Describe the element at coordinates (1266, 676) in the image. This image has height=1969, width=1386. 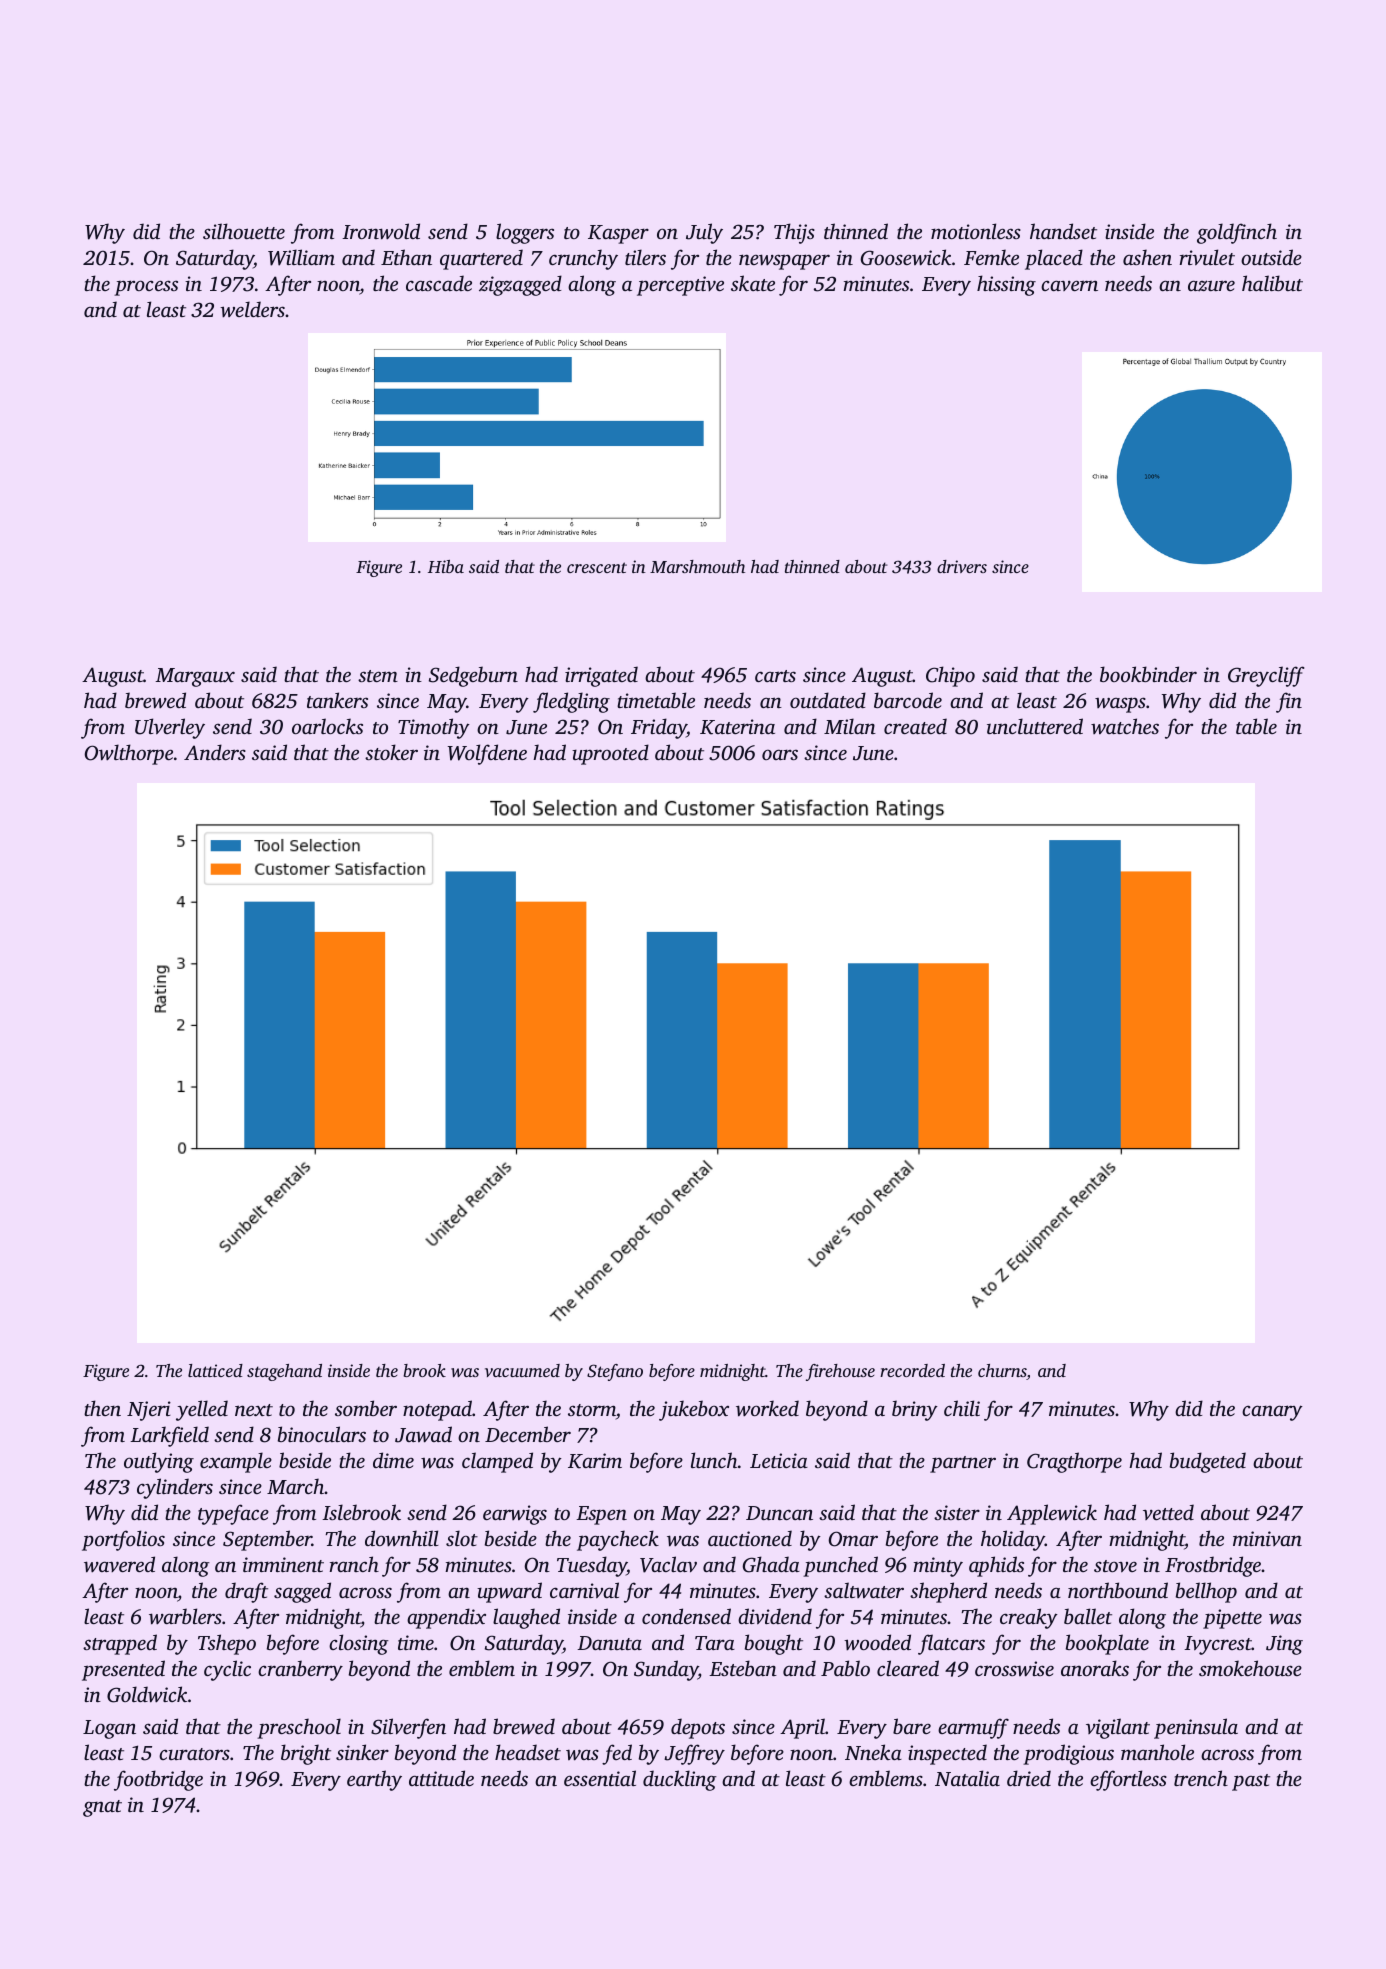
I see `Greycliff` at that location.
